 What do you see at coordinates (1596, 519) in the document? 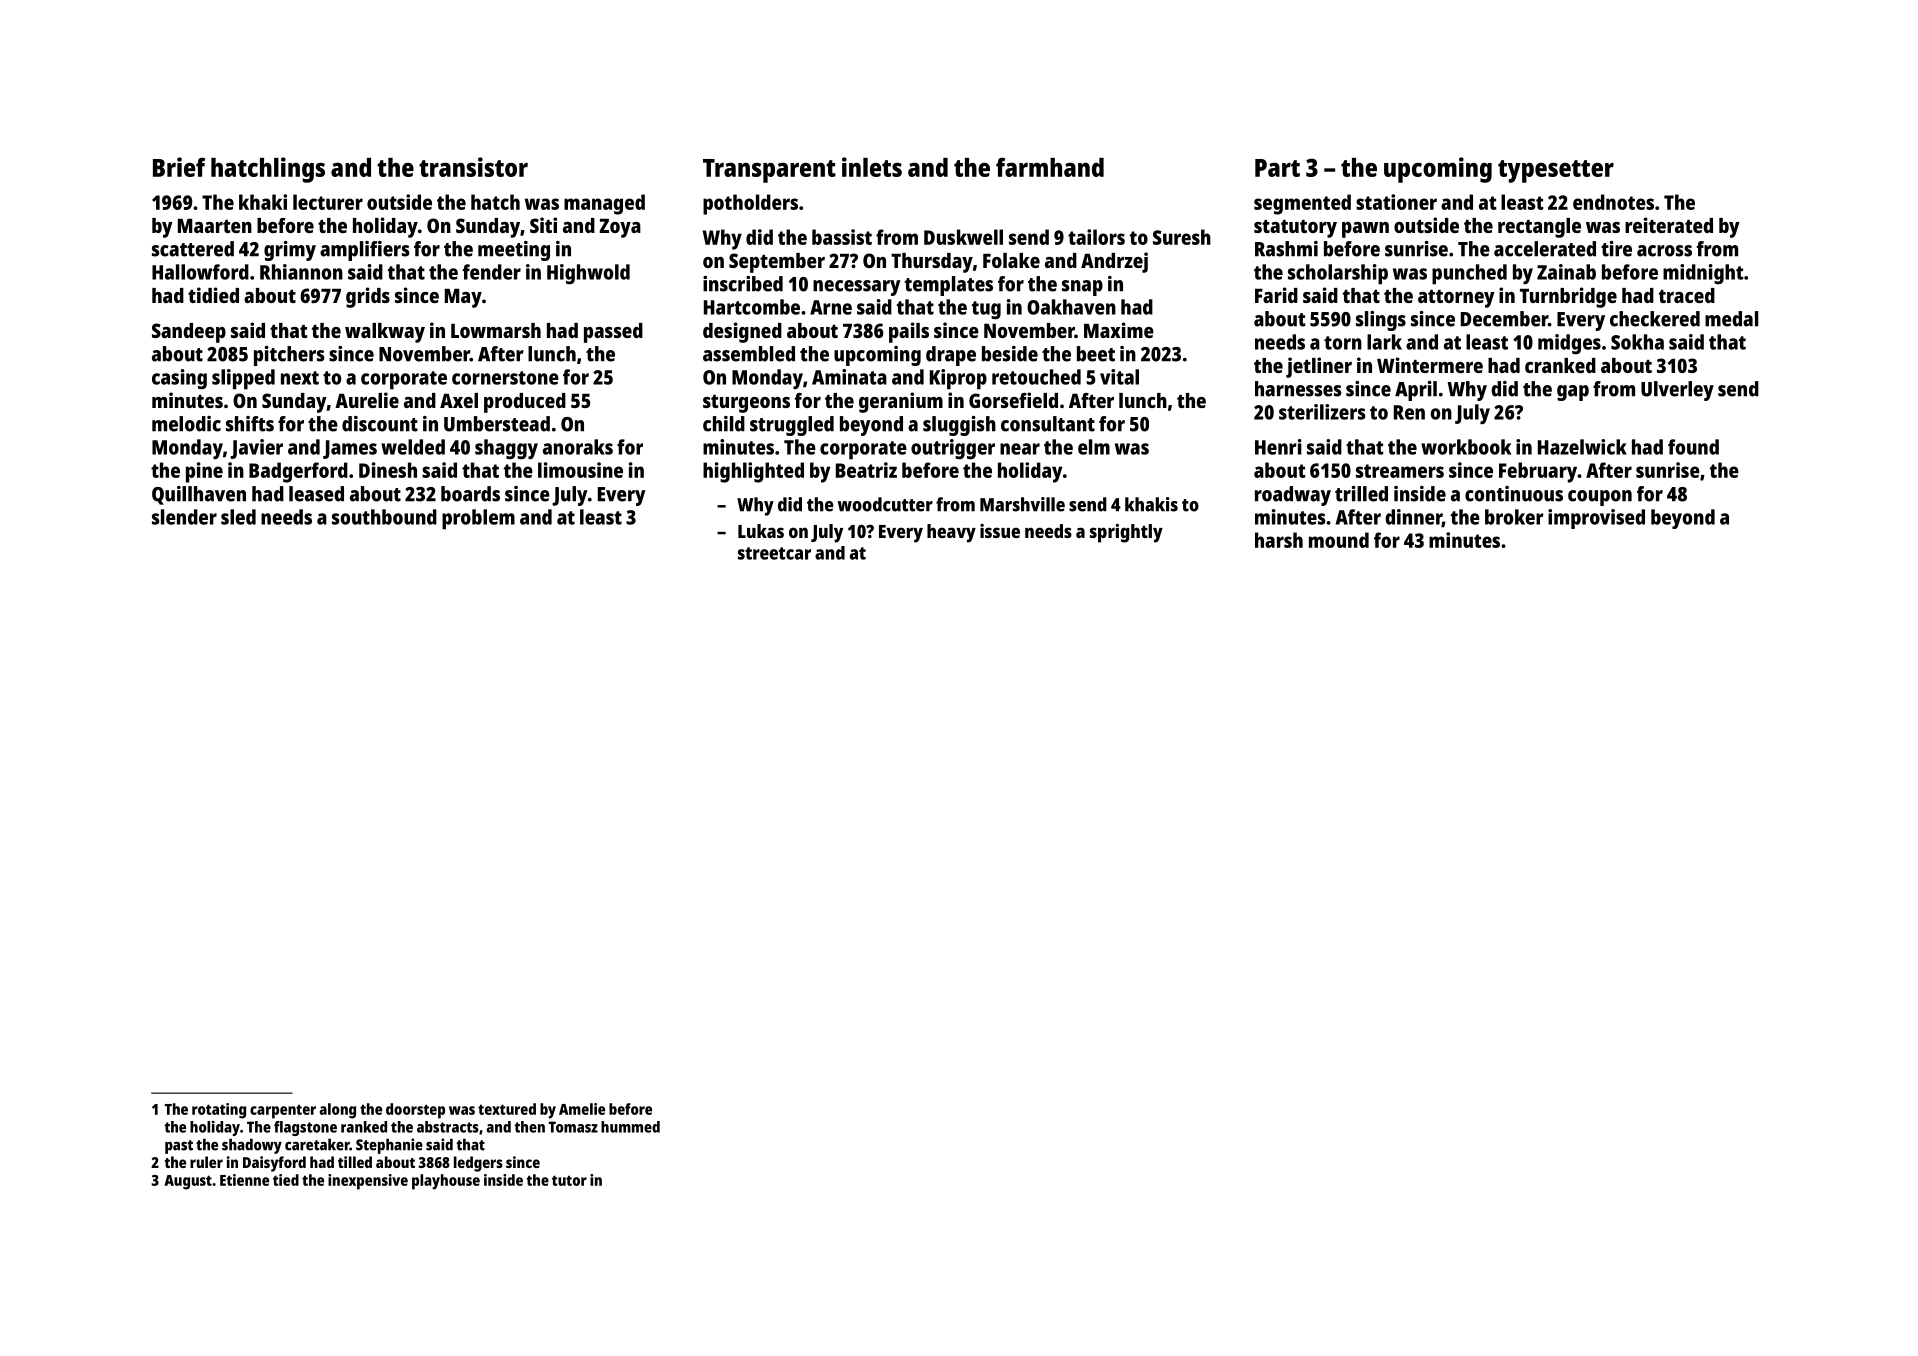
I see `improvised` at bounding box center [1596, 519].
